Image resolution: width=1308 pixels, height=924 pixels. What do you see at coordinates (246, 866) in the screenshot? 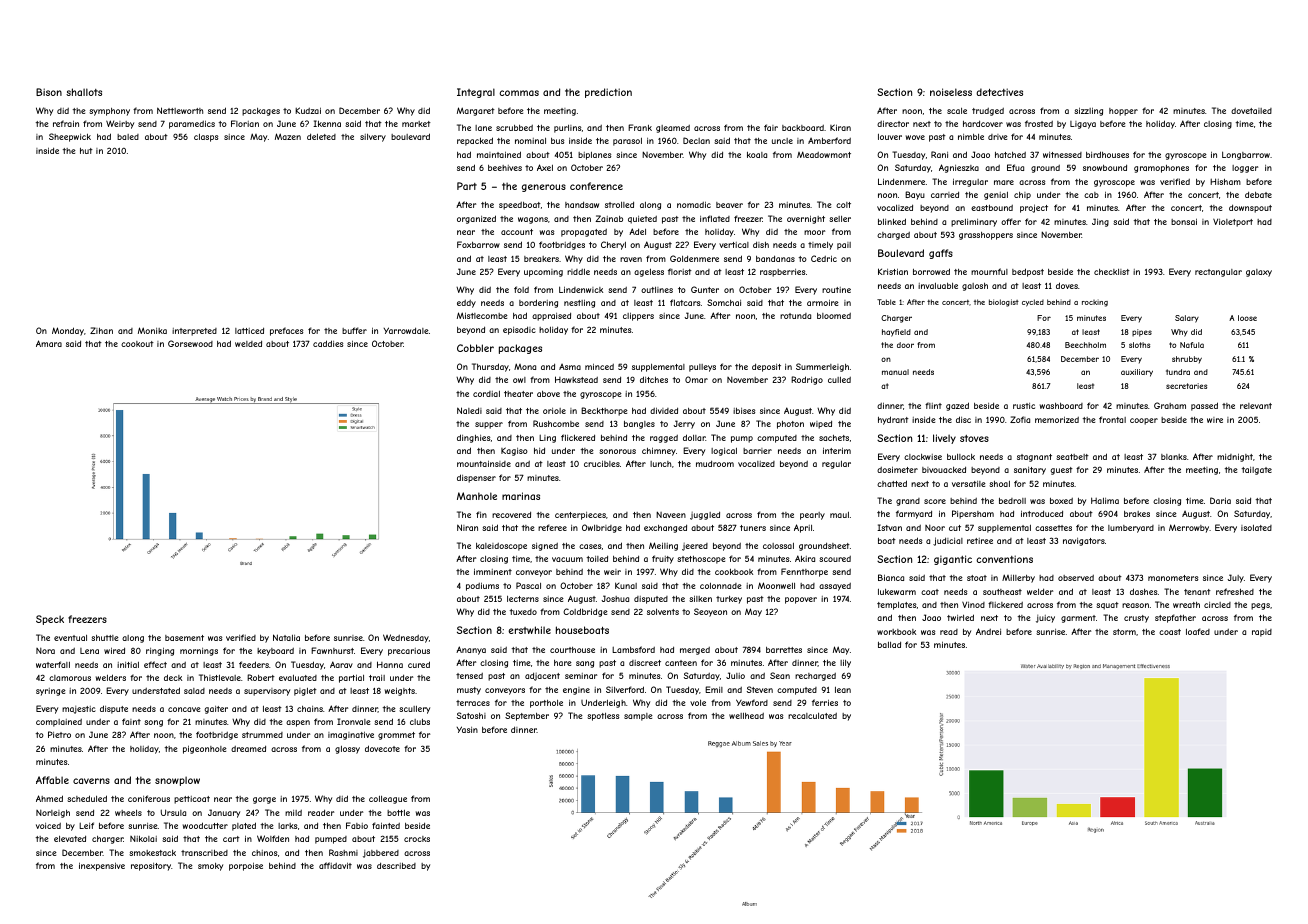
I see `porpoise` at bounding box center [246, 866].
